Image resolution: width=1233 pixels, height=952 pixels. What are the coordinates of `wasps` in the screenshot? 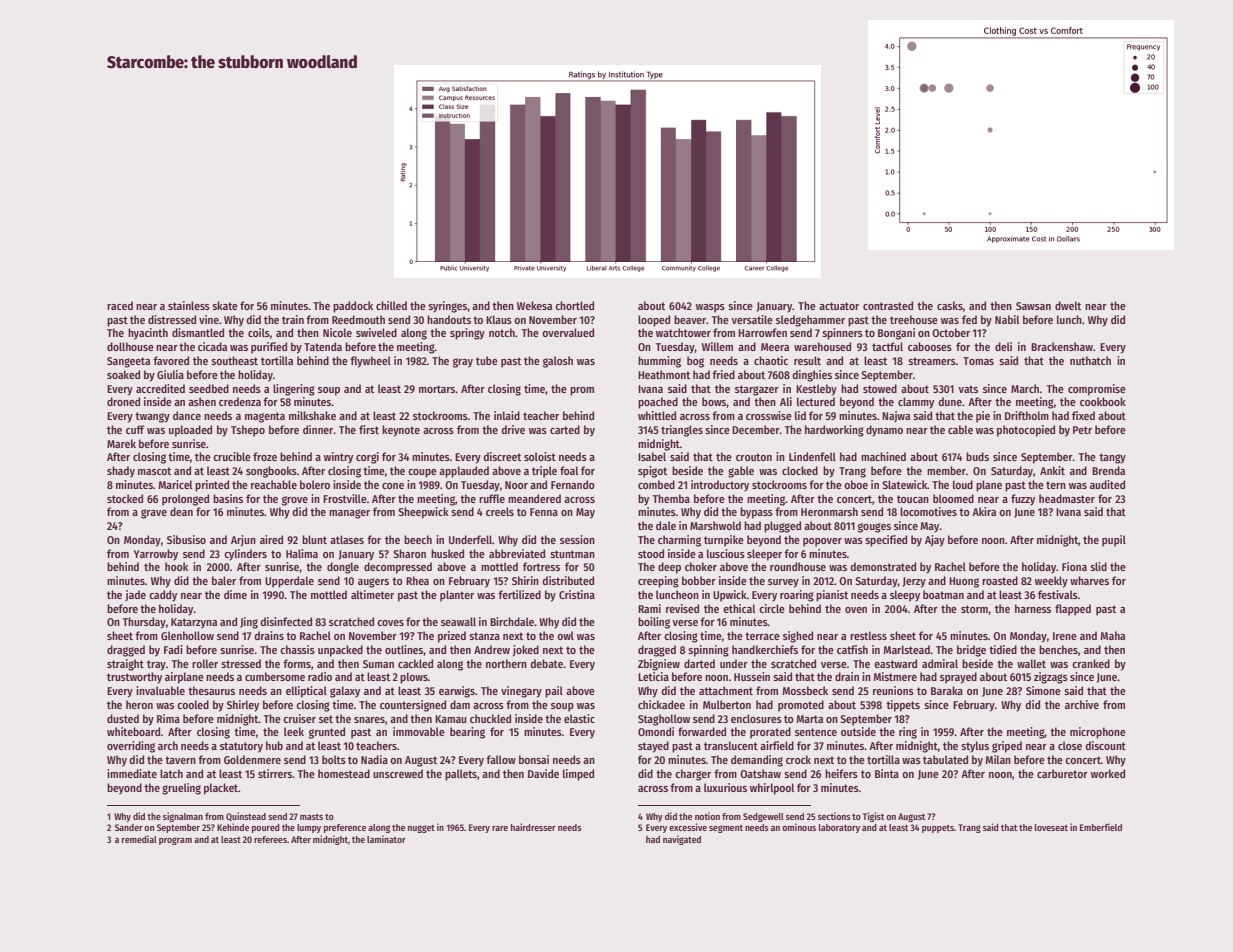 It's located at (710, 308).
